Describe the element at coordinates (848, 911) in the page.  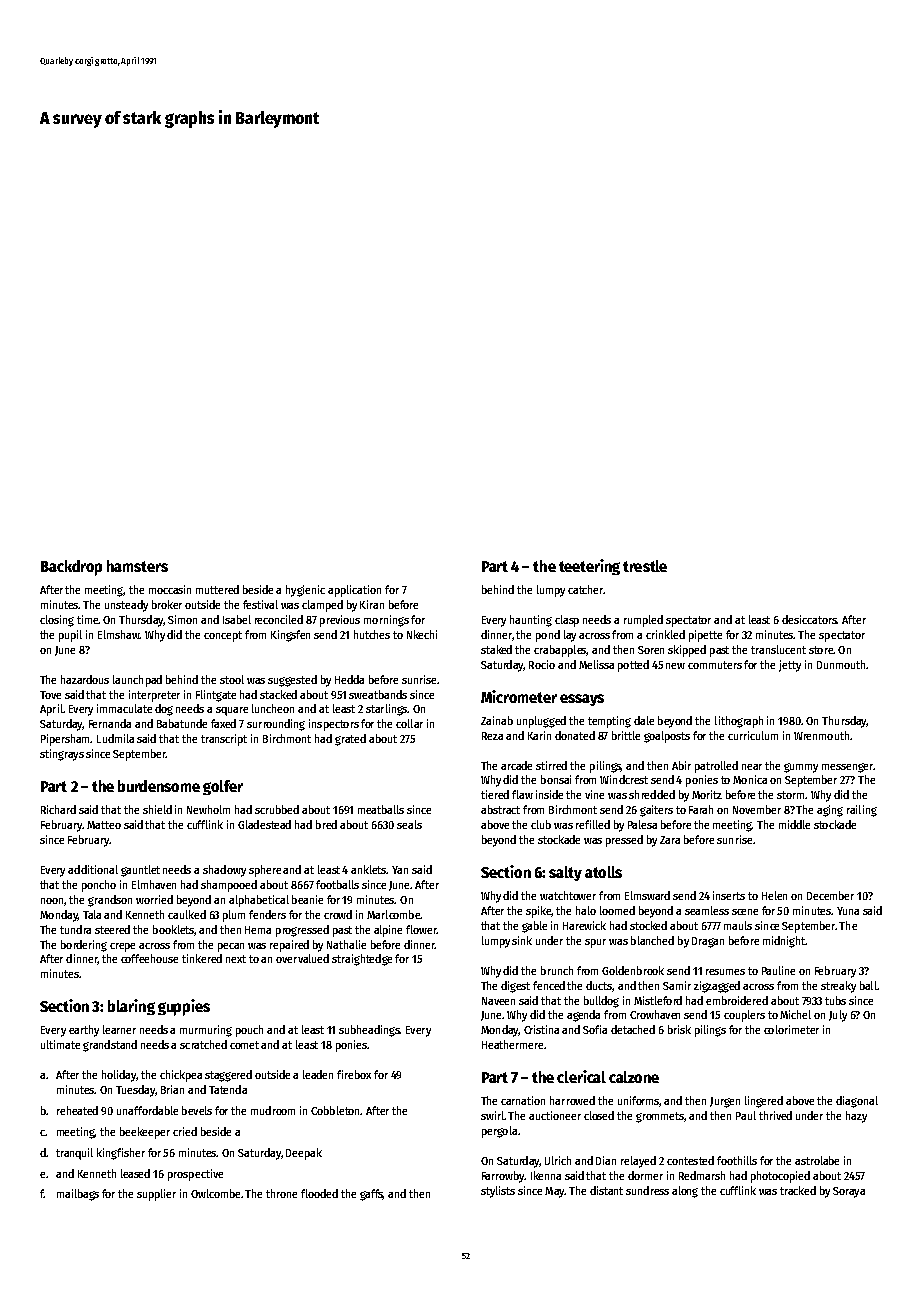
I see `Yuna` at that location.
